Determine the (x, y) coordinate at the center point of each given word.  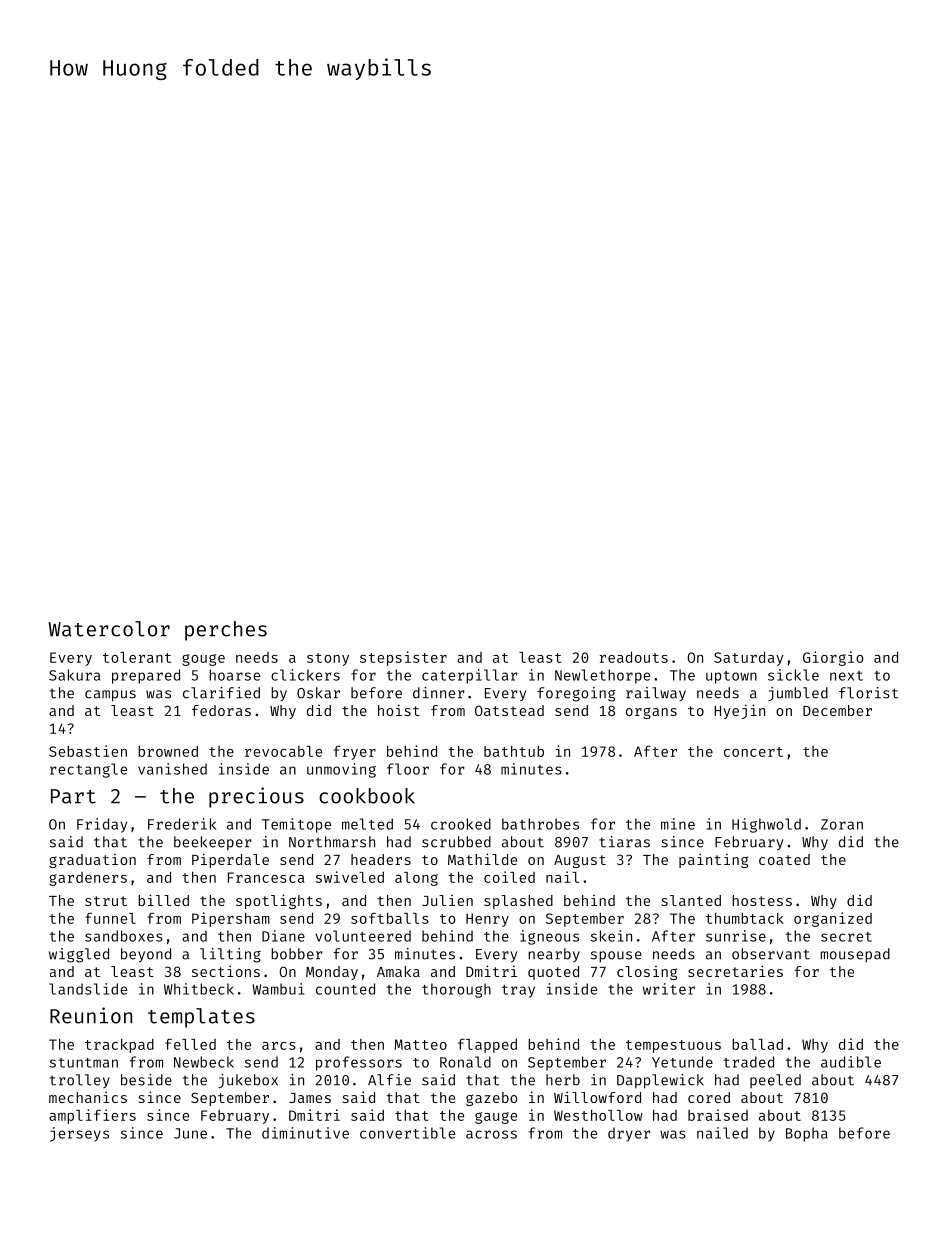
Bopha (807, 1134)
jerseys (79, 1134)
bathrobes (540, 824)
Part (73, 796)
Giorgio (833, 658)
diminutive (305, 1133)
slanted (691, 900)
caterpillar (470, 676)
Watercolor (109, 629)
